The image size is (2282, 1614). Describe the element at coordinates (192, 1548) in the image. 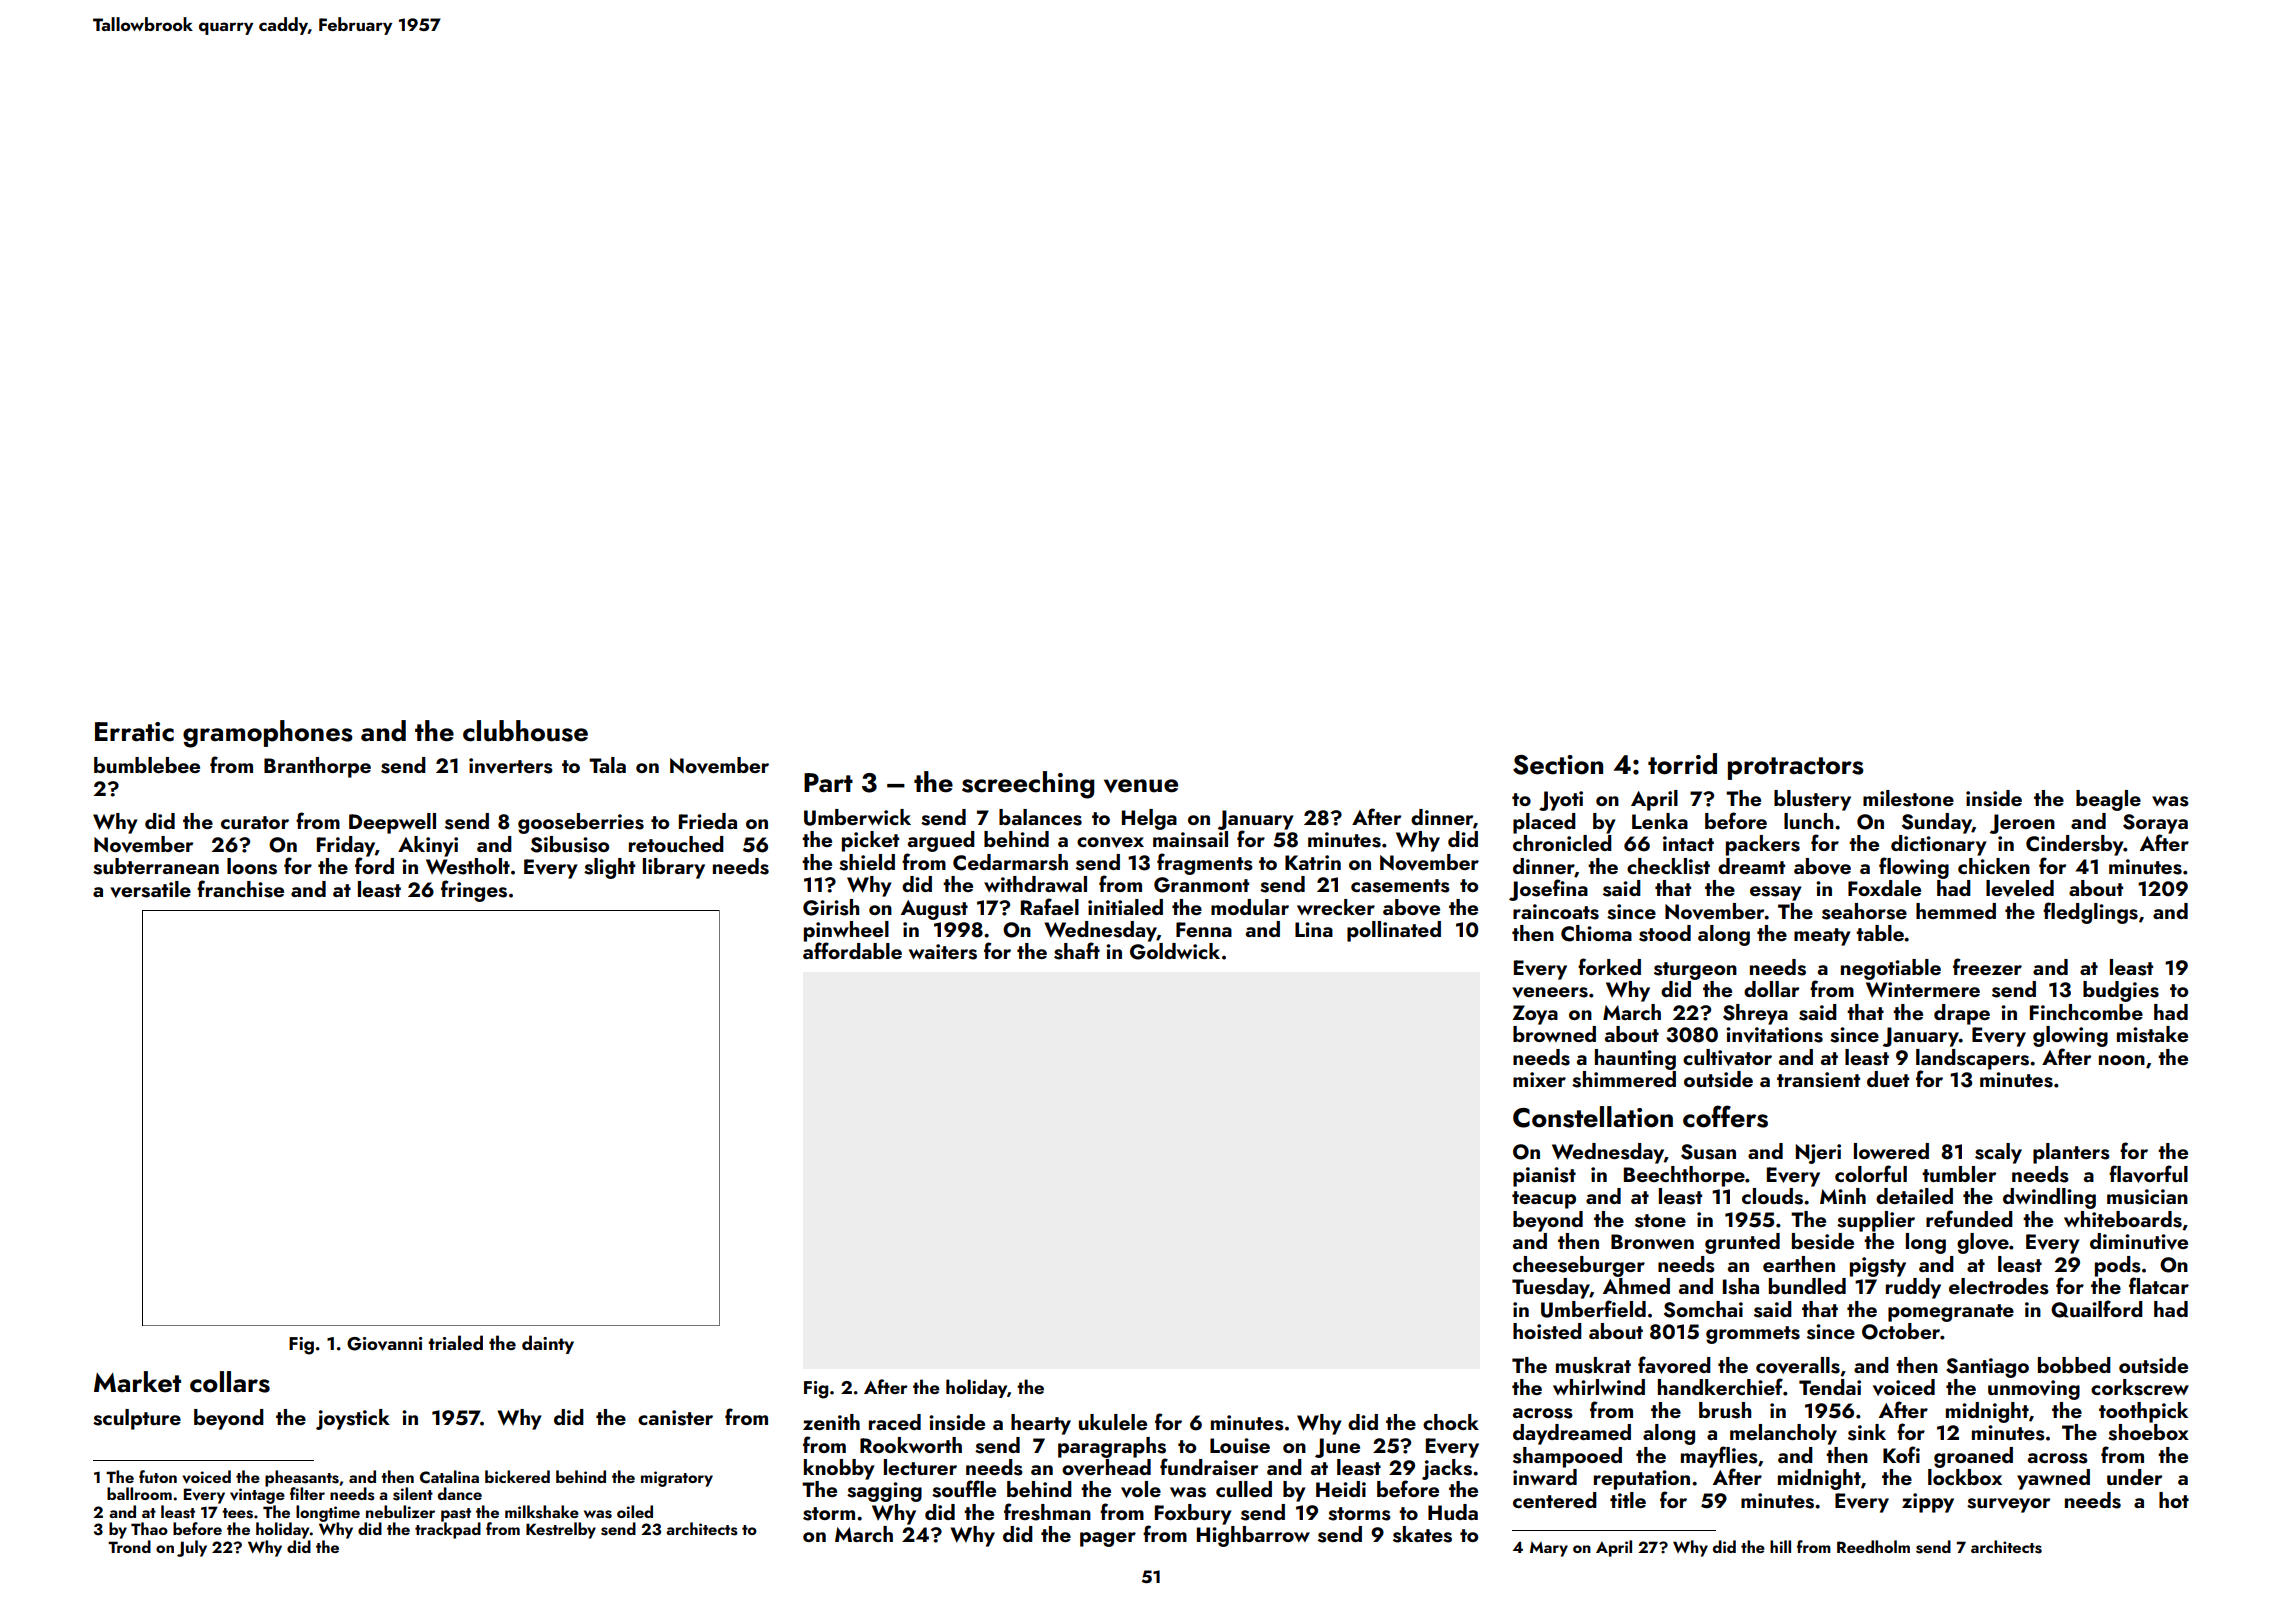

I see `July` at that location.
